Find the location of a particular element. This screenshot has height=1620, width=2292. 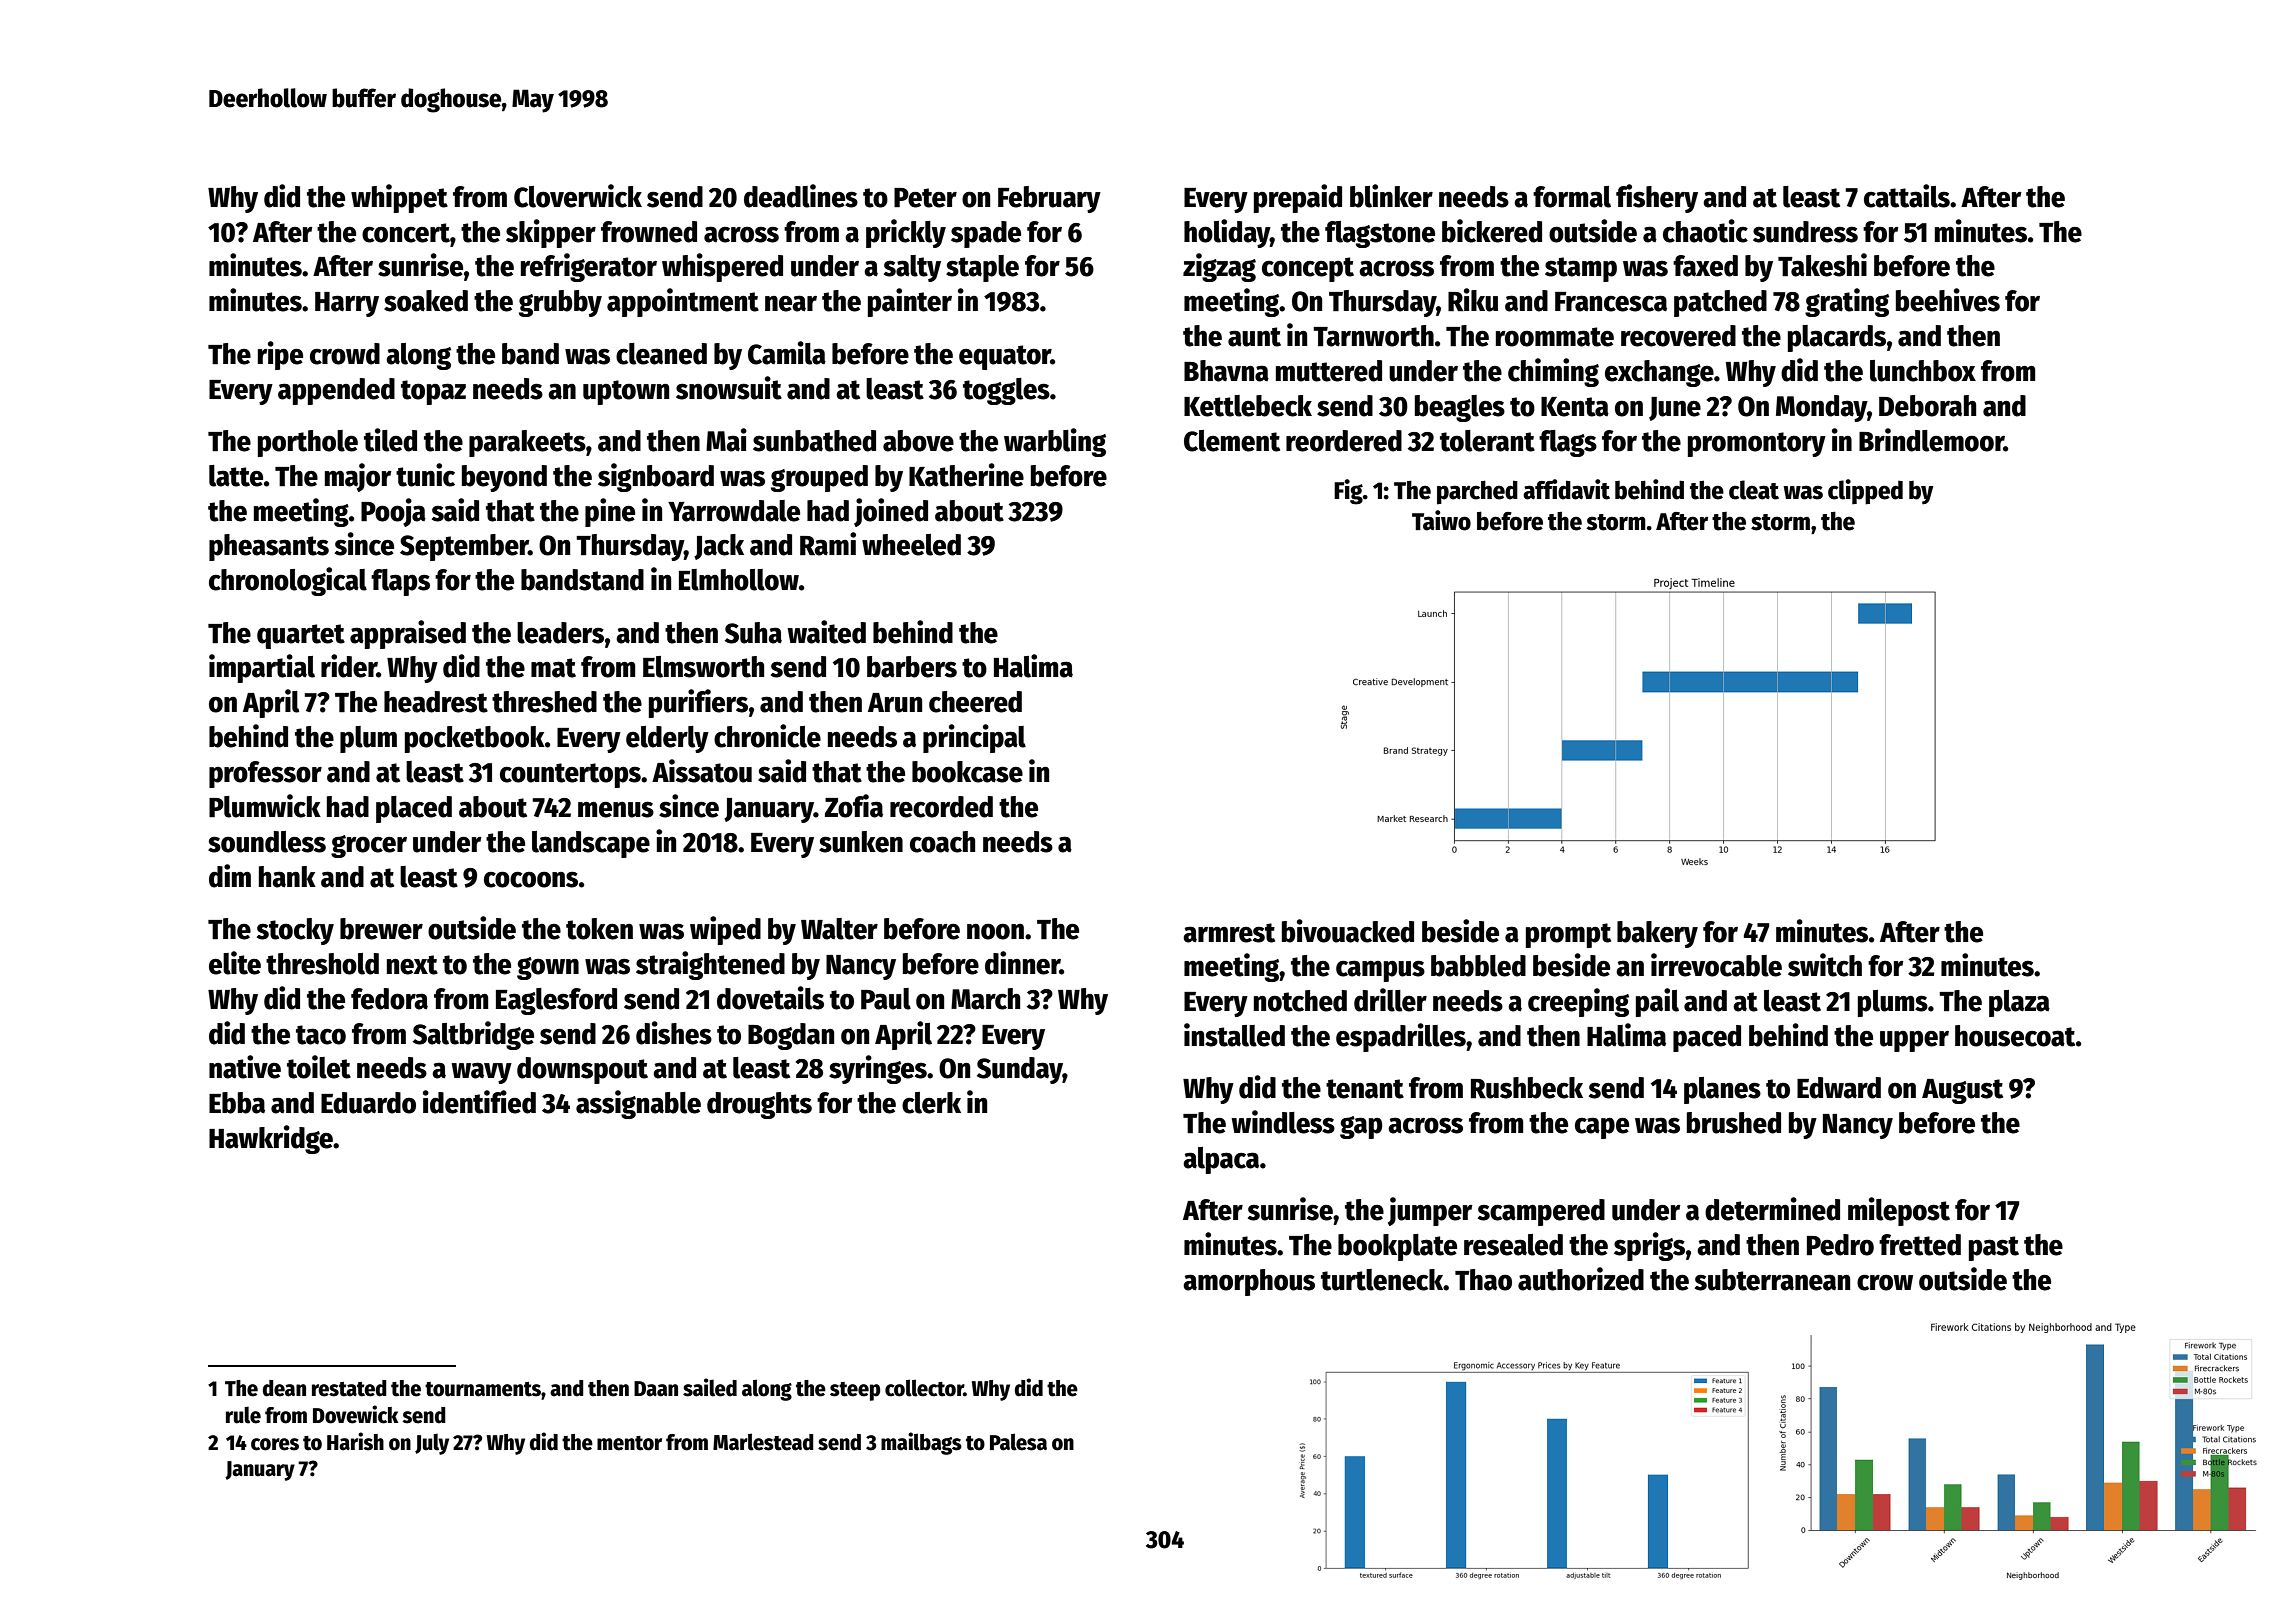

cleat is located at coordinates (1754, 490).
